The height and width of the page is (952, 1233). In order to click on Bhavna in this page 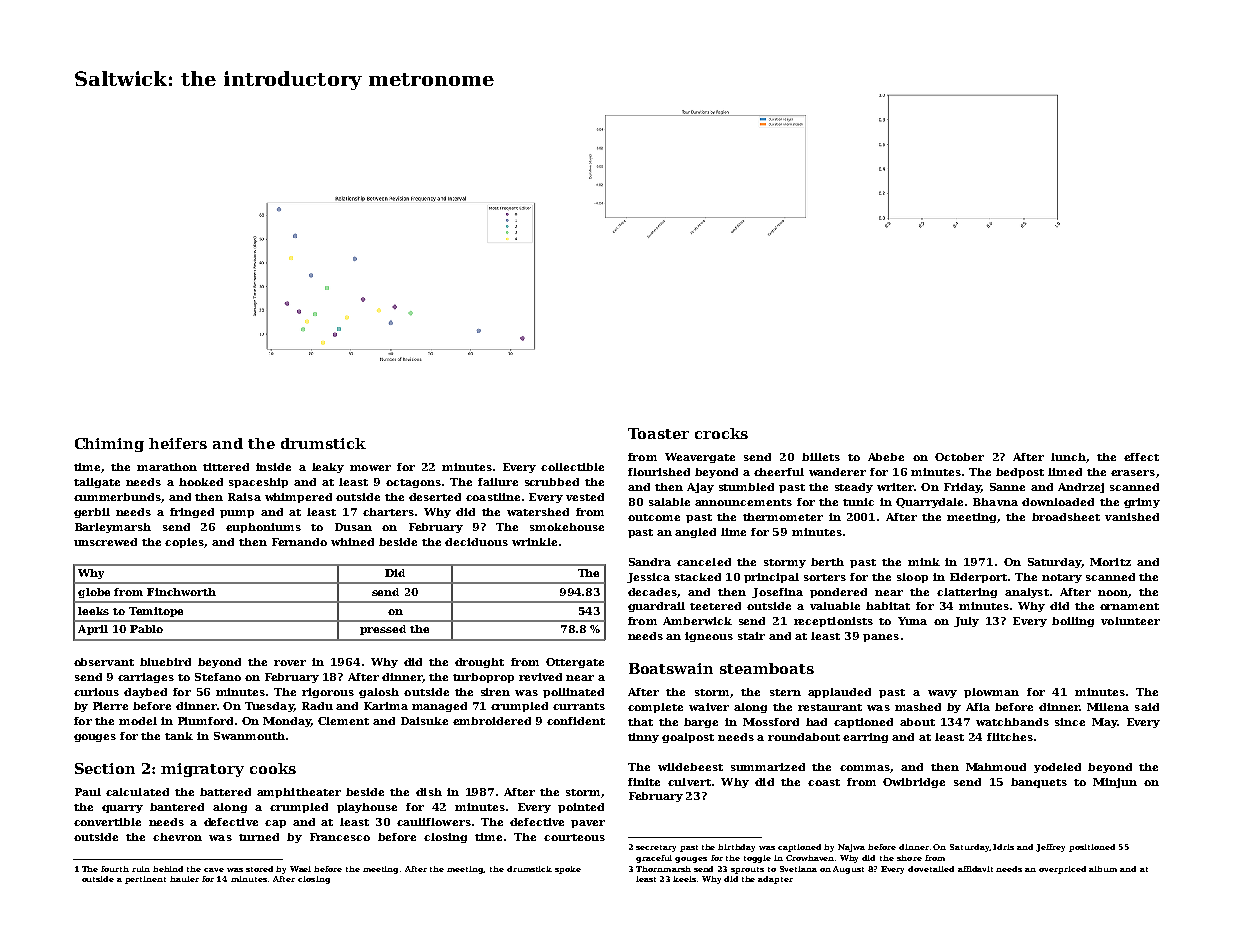, I will do `click(995, 502)`.
